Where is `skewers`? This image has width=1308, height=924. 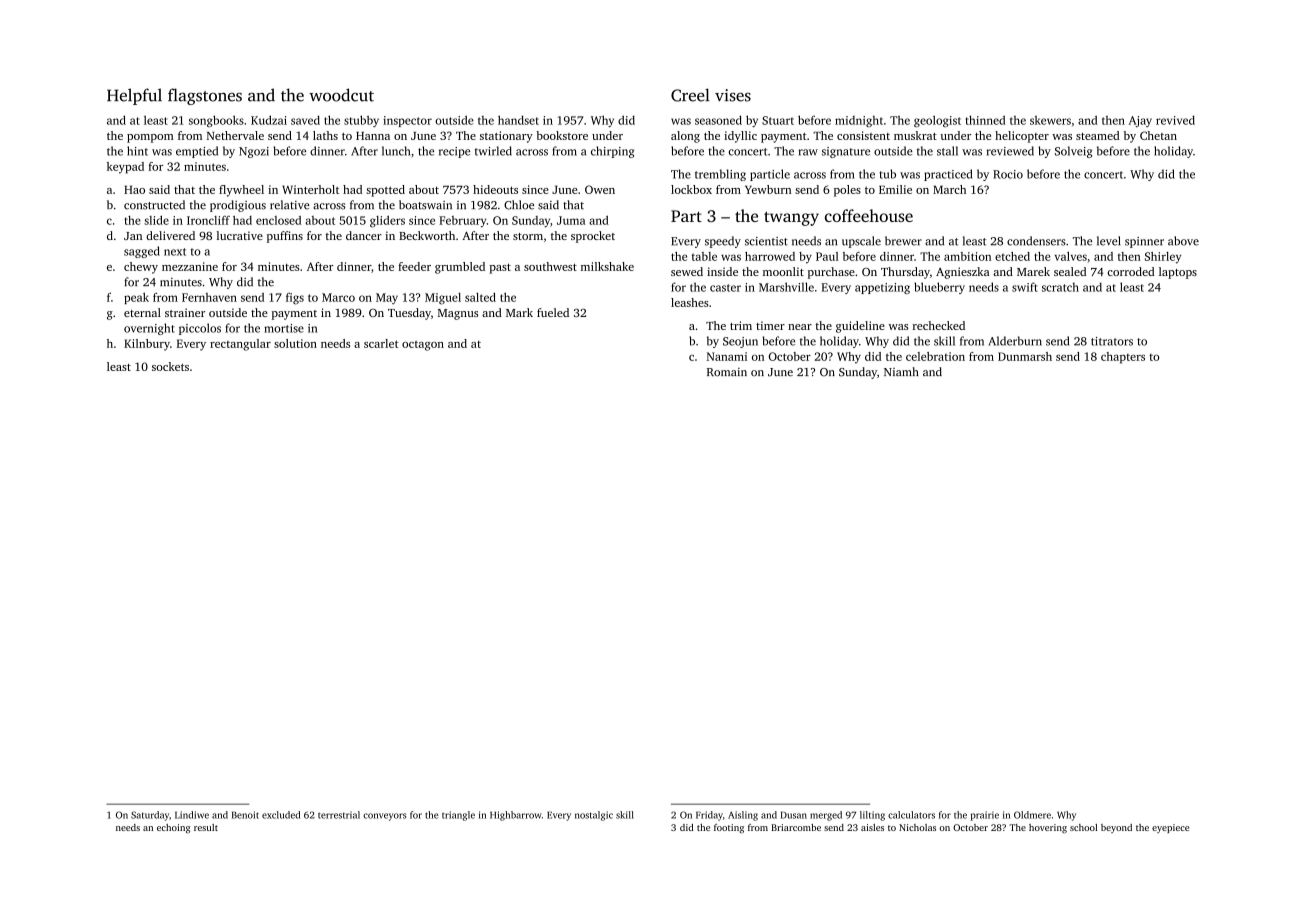
skewers is located at coordinates (1050, 120).
